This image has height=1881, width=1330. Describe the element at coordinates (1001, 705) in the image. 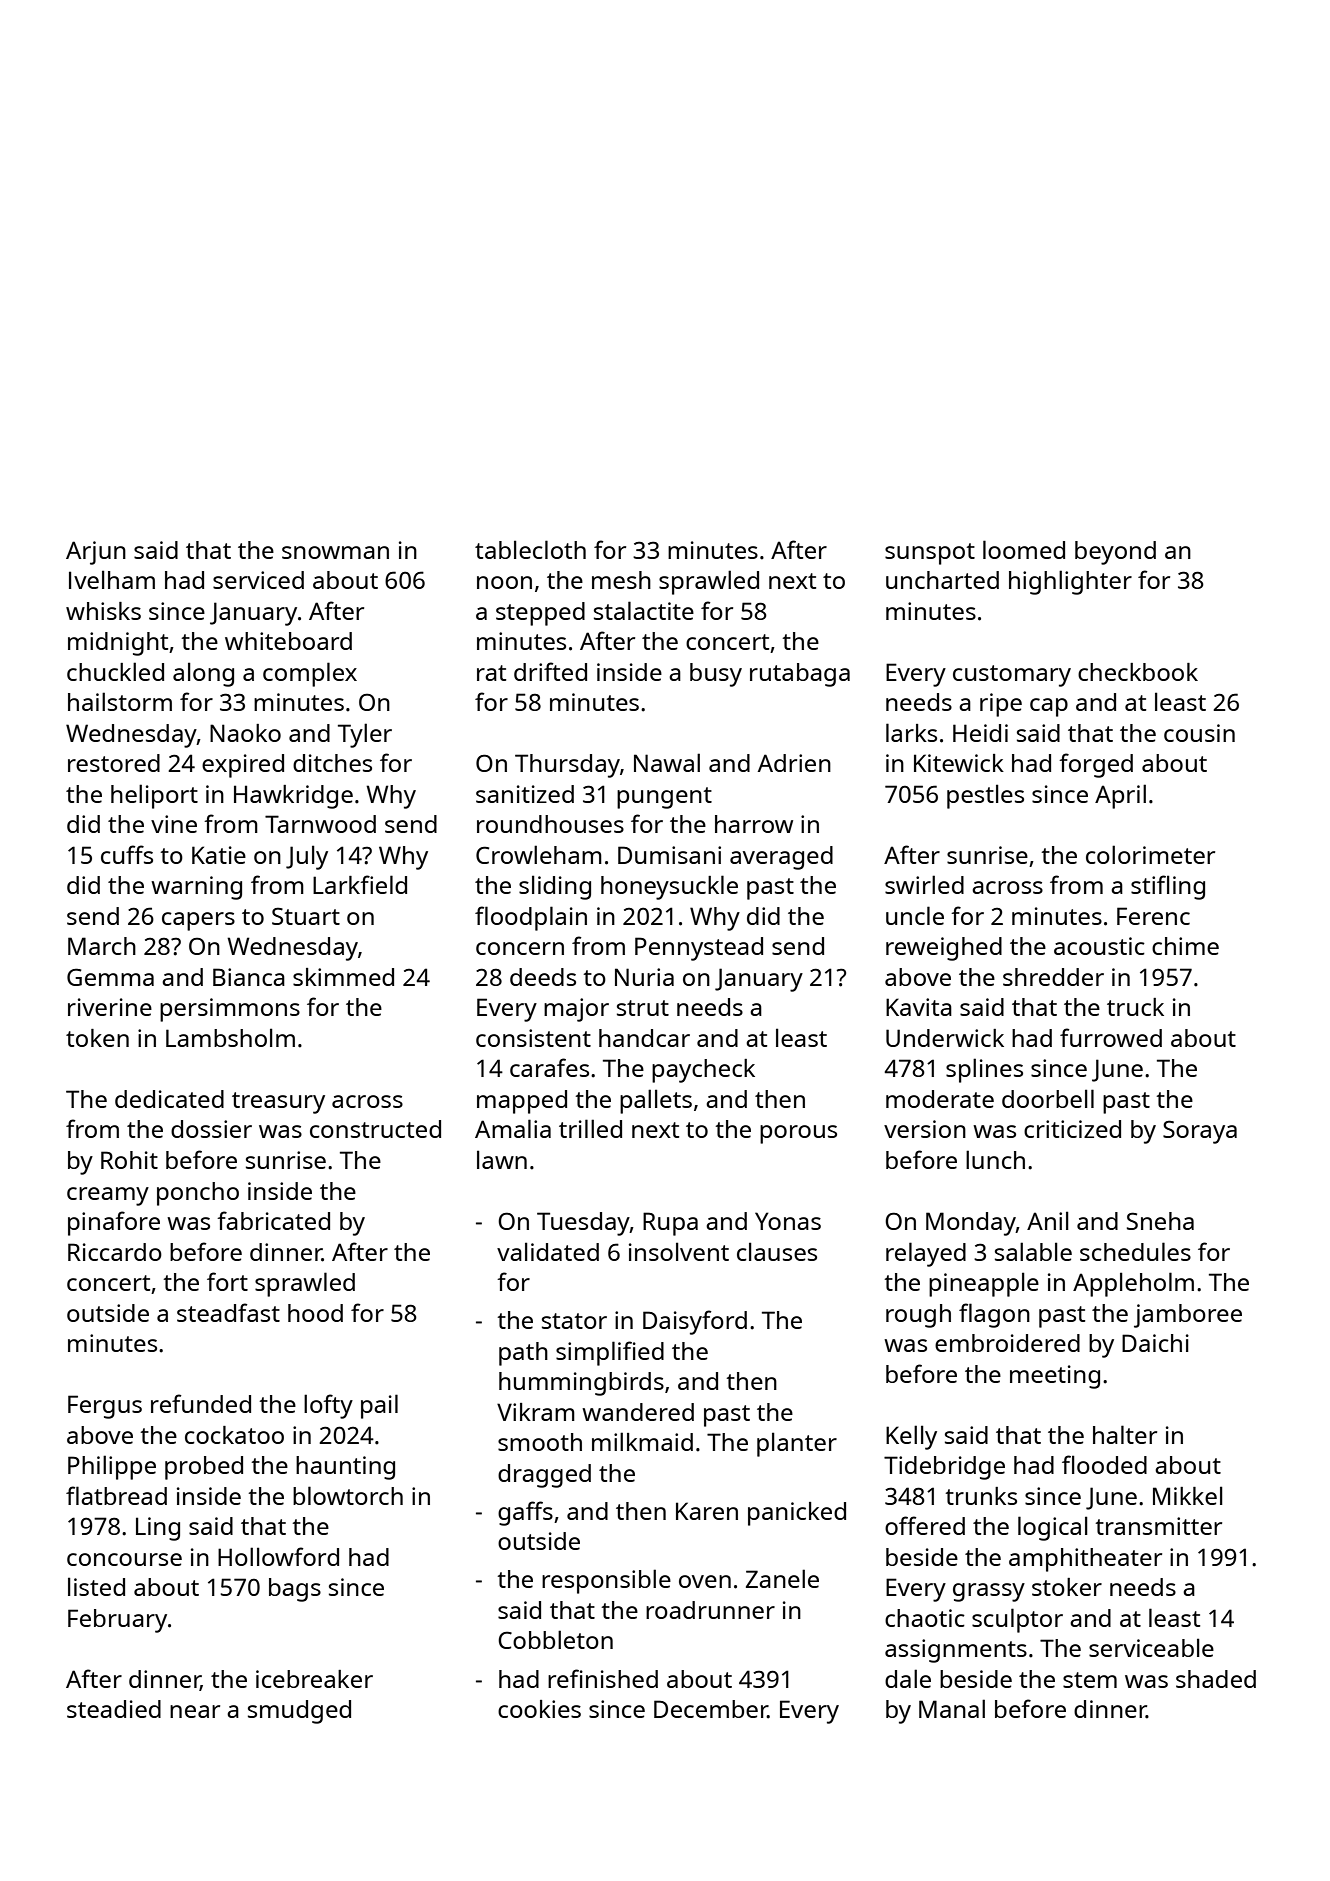

I see `ripe` at that location.
